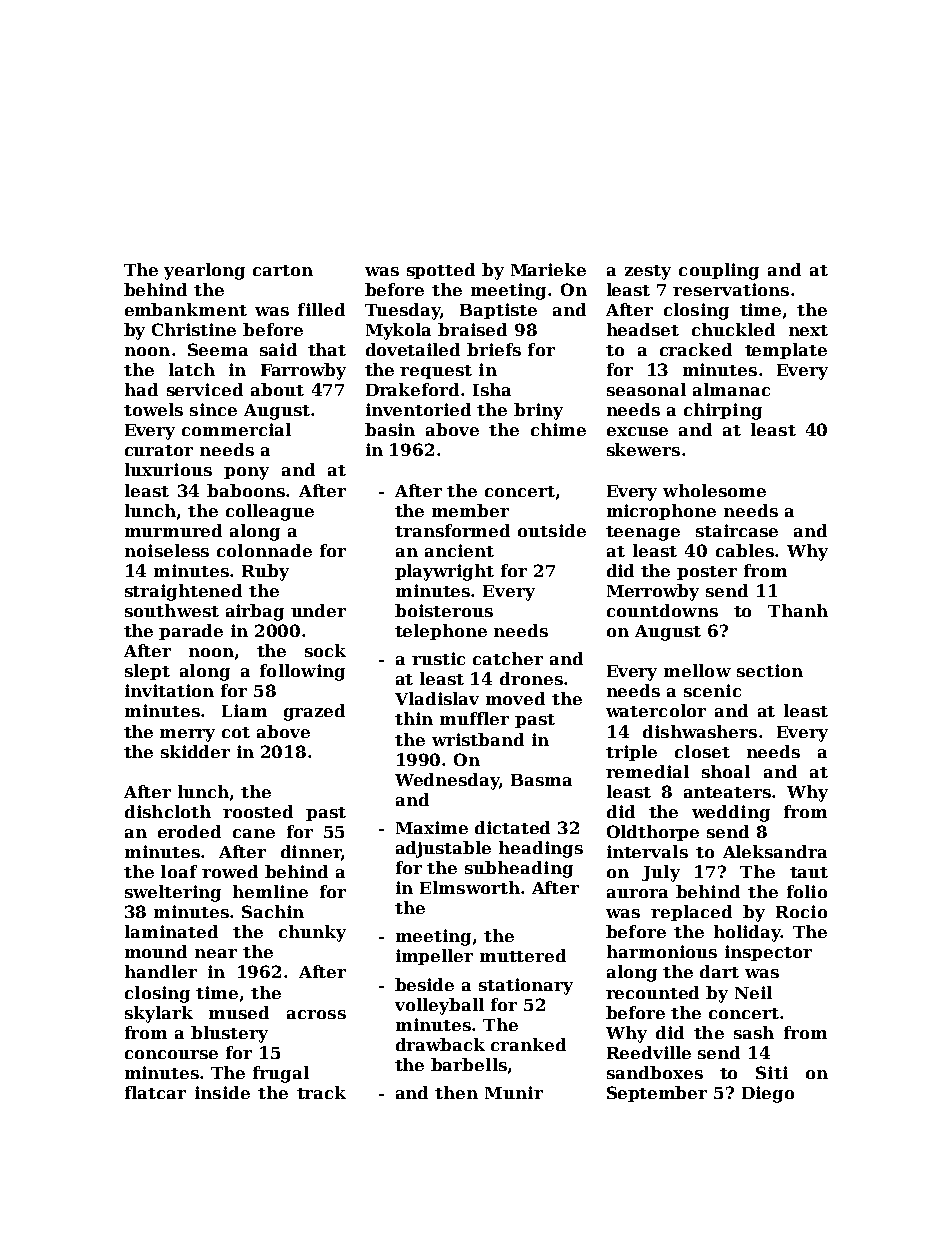 The width and height of the screenshot is (952, 1233). Describe the element at coordinates (714, 490) in the screenshot. I see `wholesome` at that location.
